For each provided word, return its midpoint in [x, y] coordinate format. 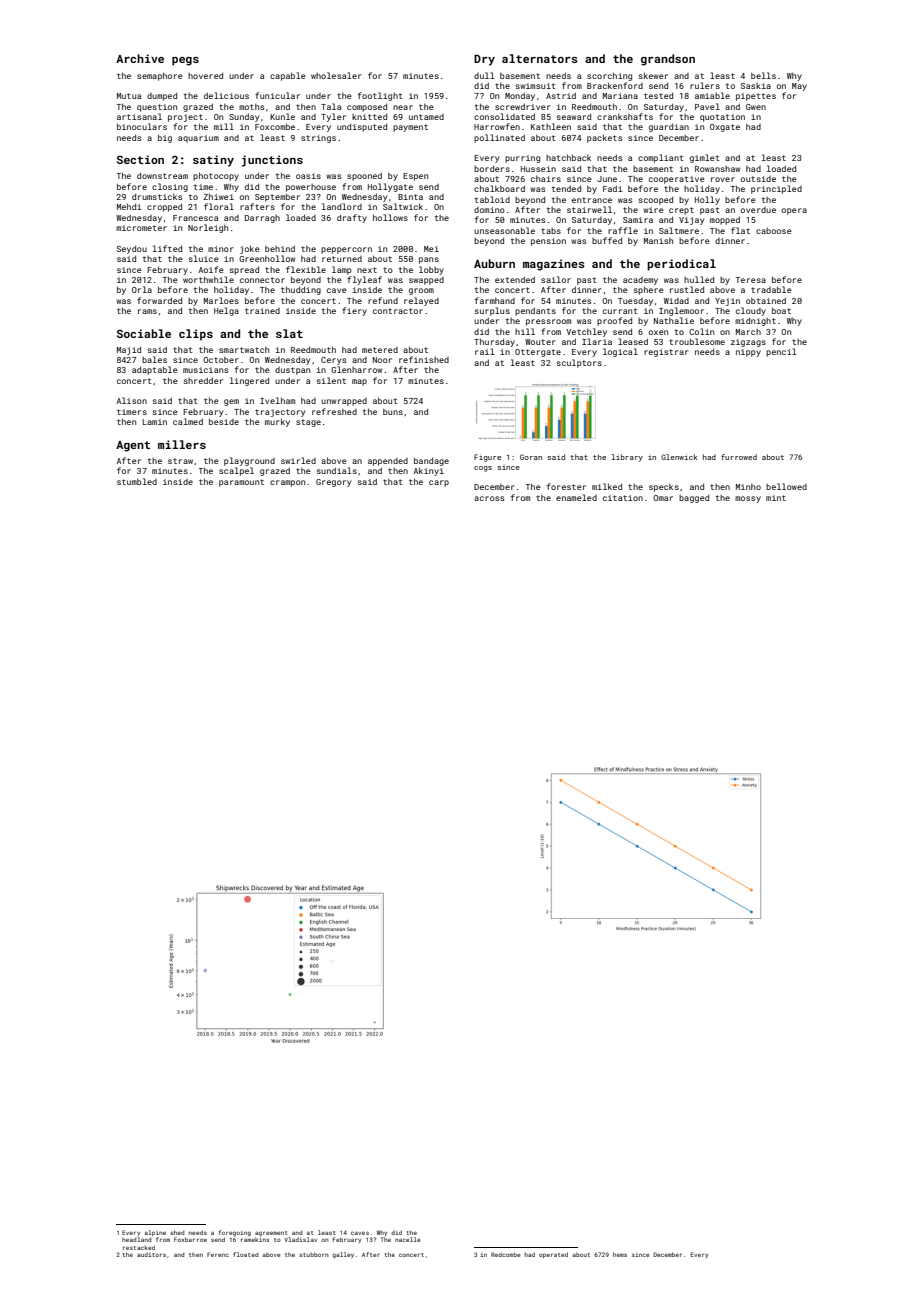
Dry [484, 60]
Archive [140, 58]
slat [289, 333]
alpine [155, 1233]
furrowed [739, 457]
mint [776, 498]
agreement [271, 1233]
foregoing [235, 1233]
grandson [668, 60]
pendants [535, 311]
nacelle [407, 1239]
